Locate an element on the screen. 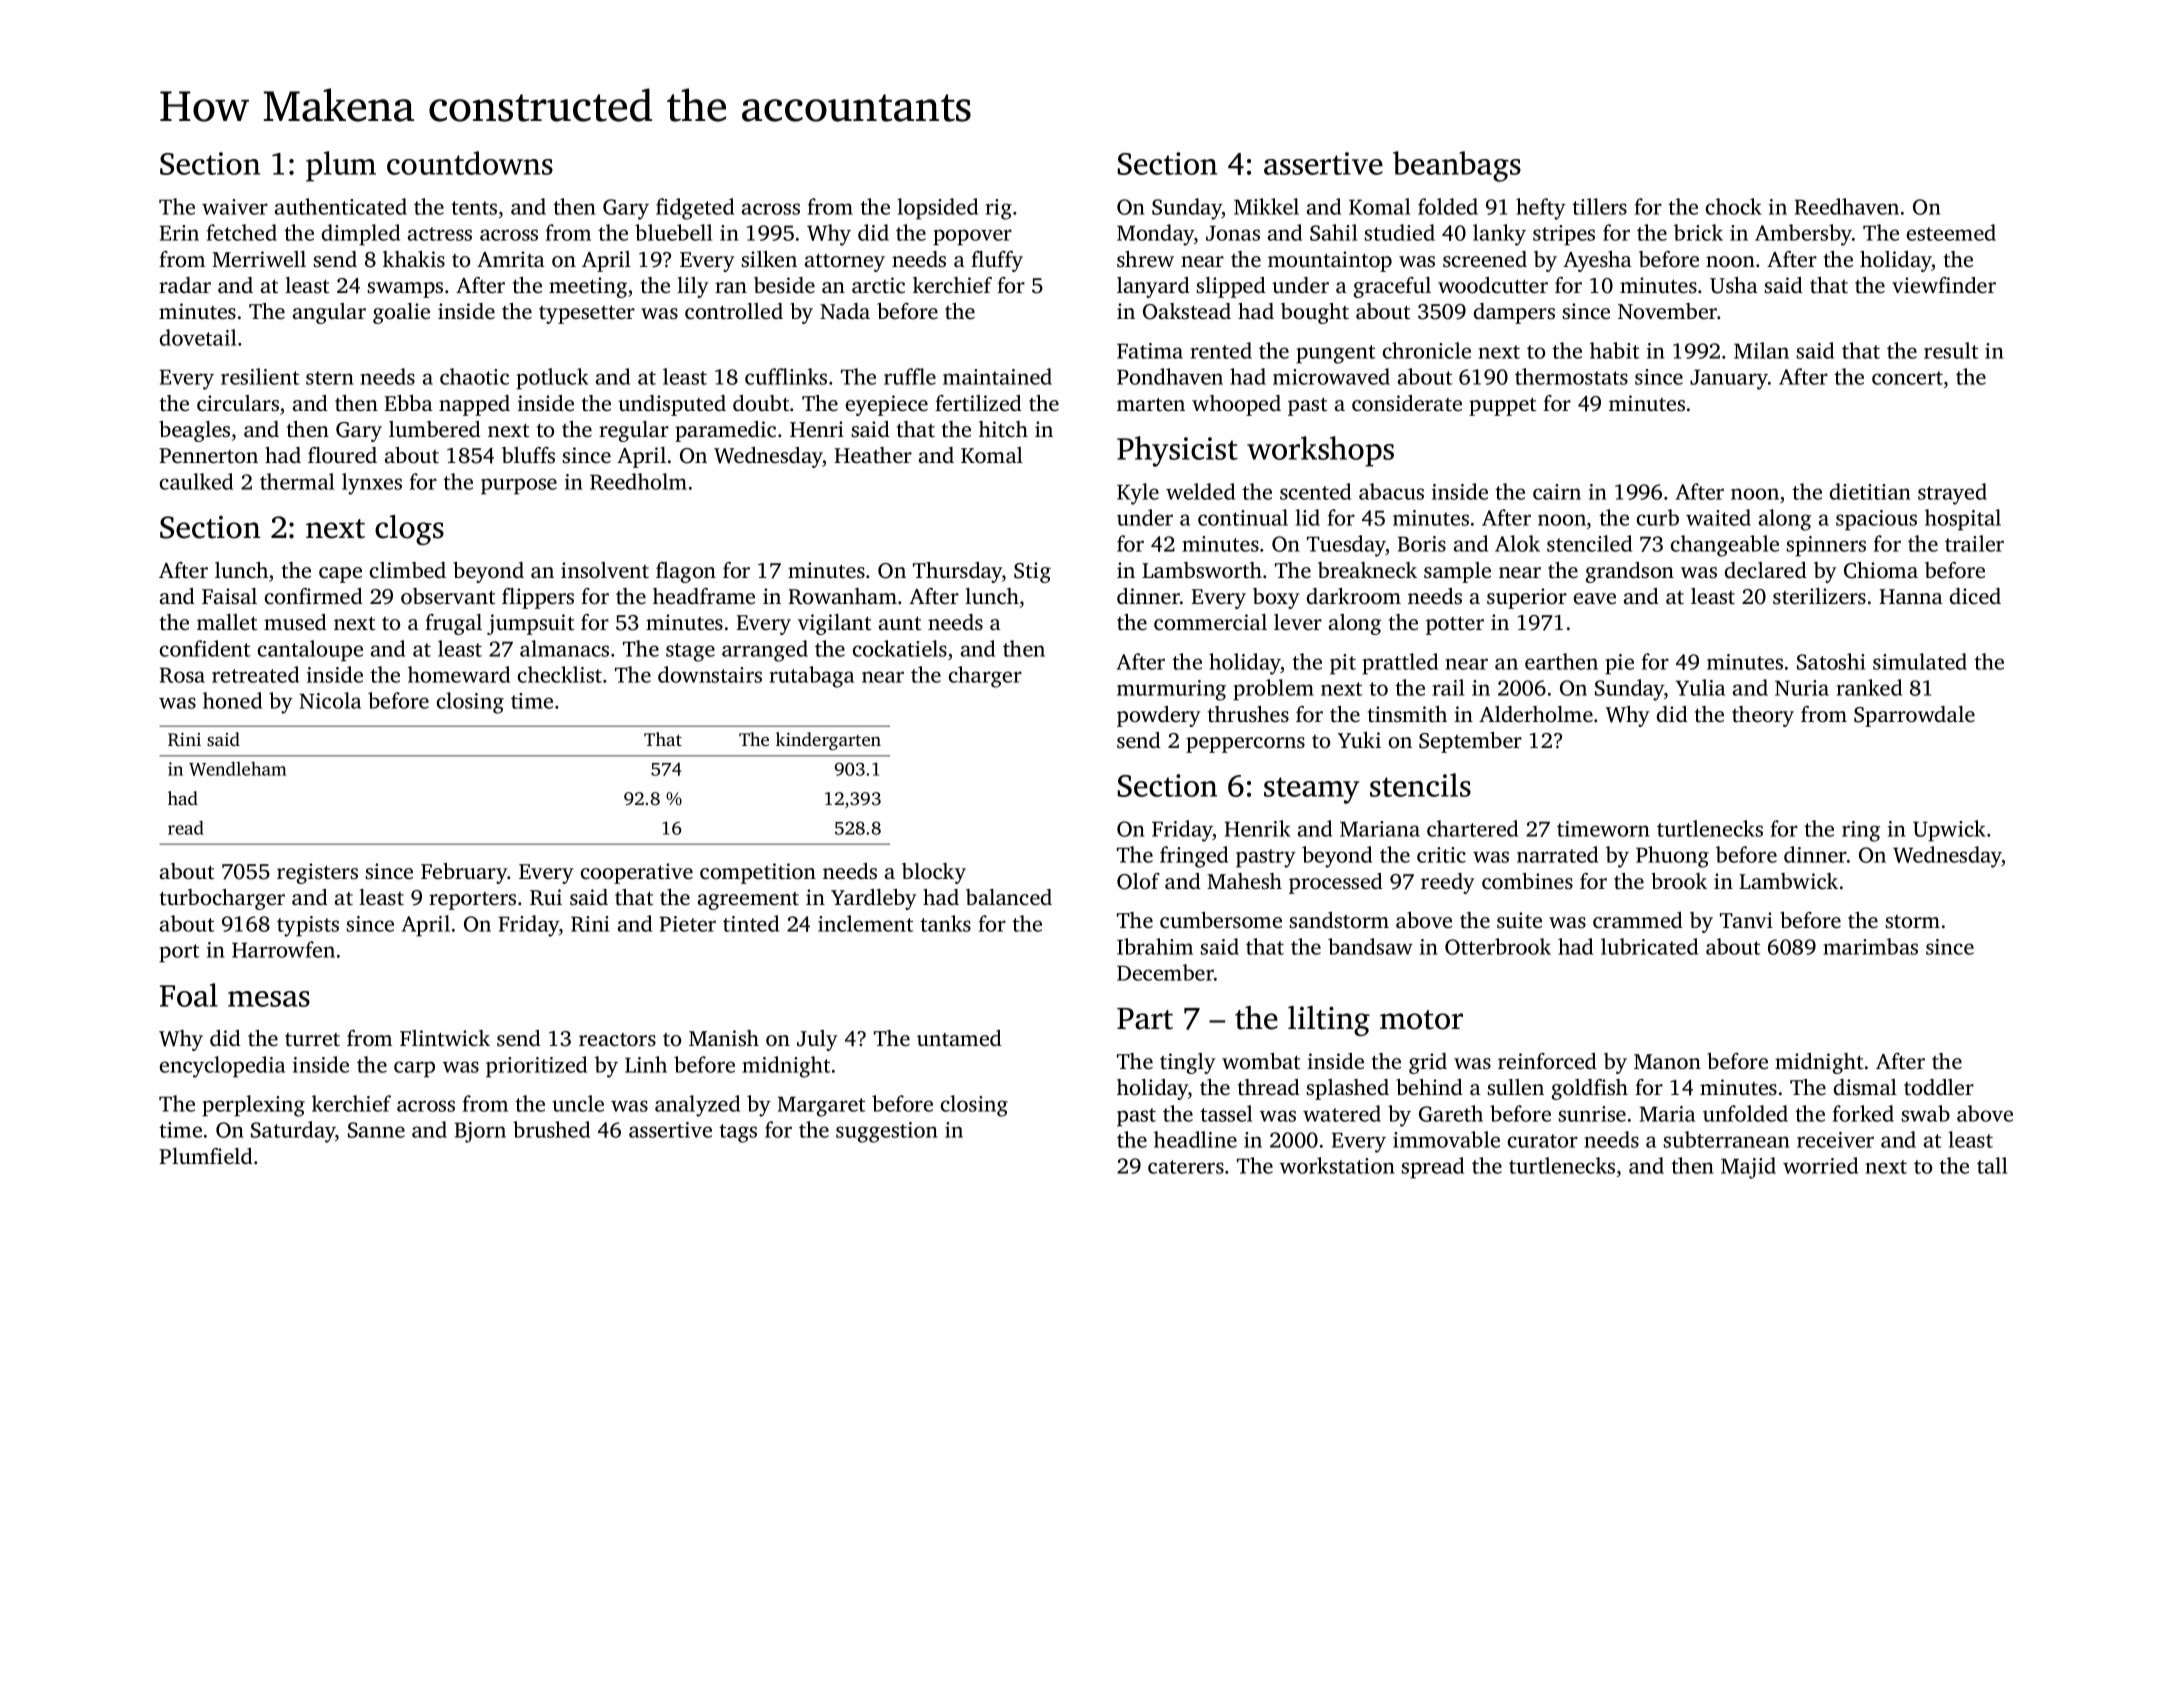  Fatima is located at coordinates (1150, 351).
